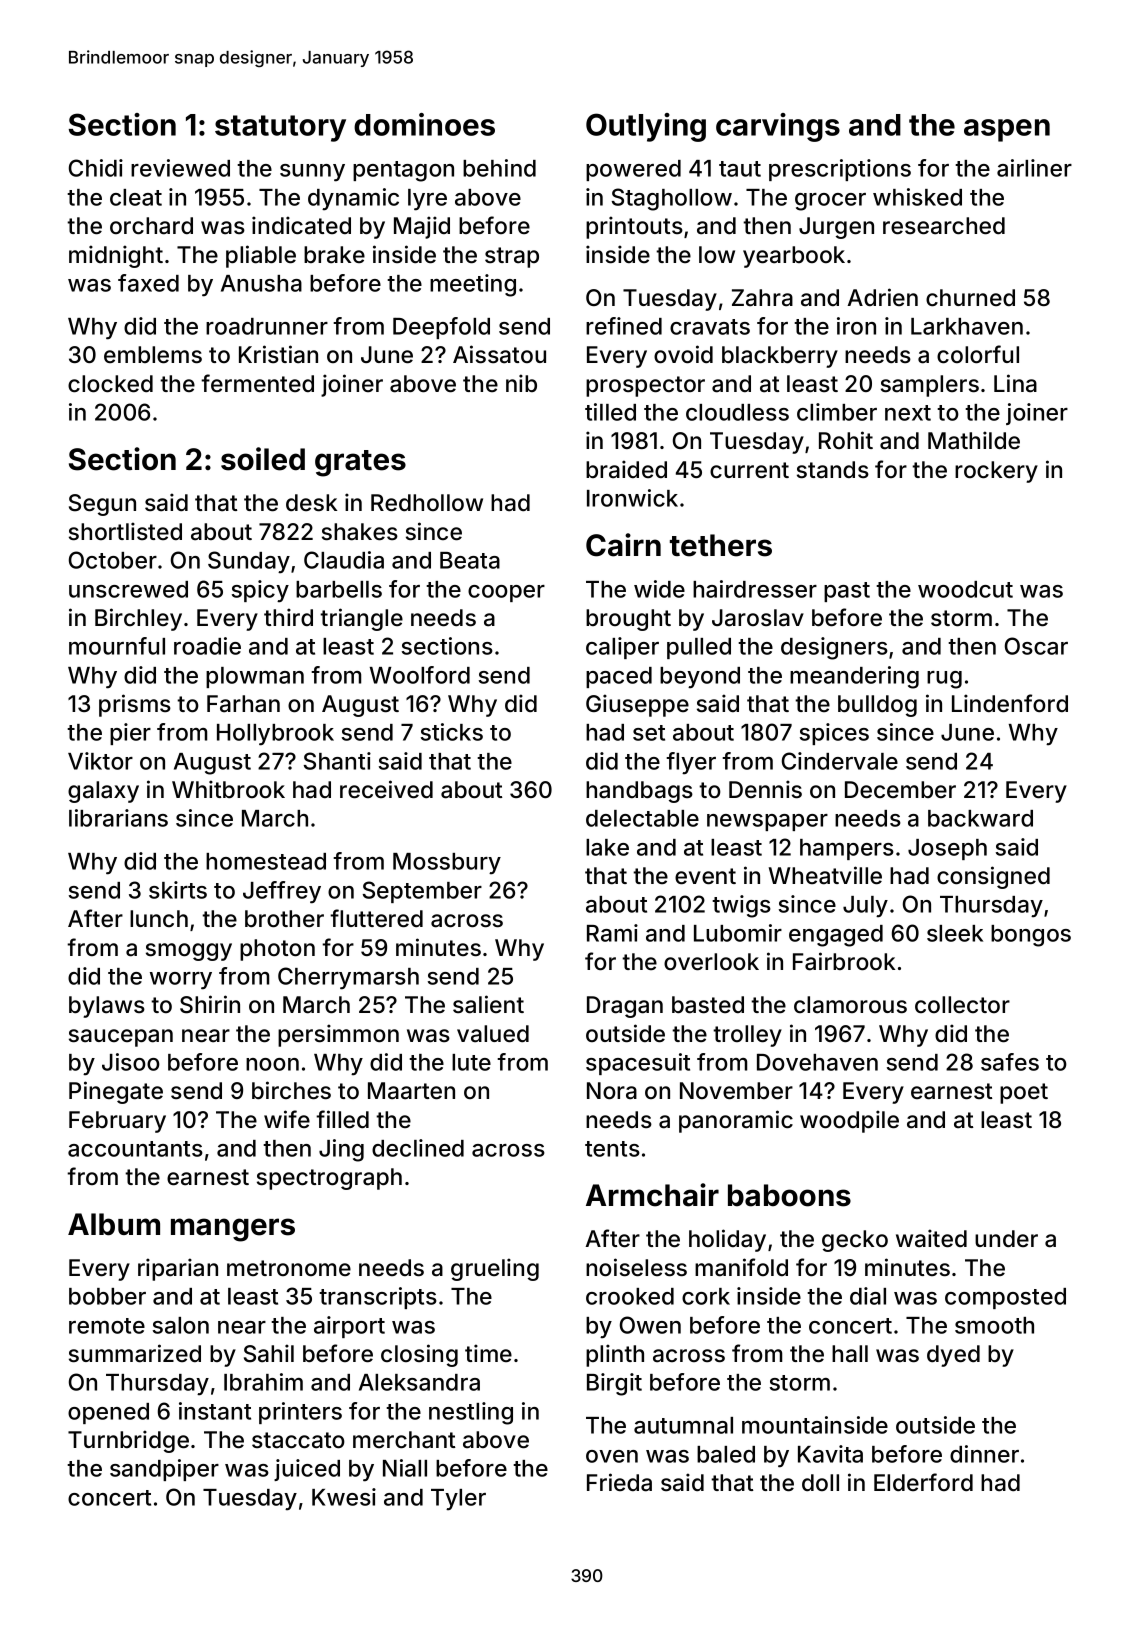 This screenshot has width=1141, height=1652. I want to click on dominoes, so click(424, 124).
